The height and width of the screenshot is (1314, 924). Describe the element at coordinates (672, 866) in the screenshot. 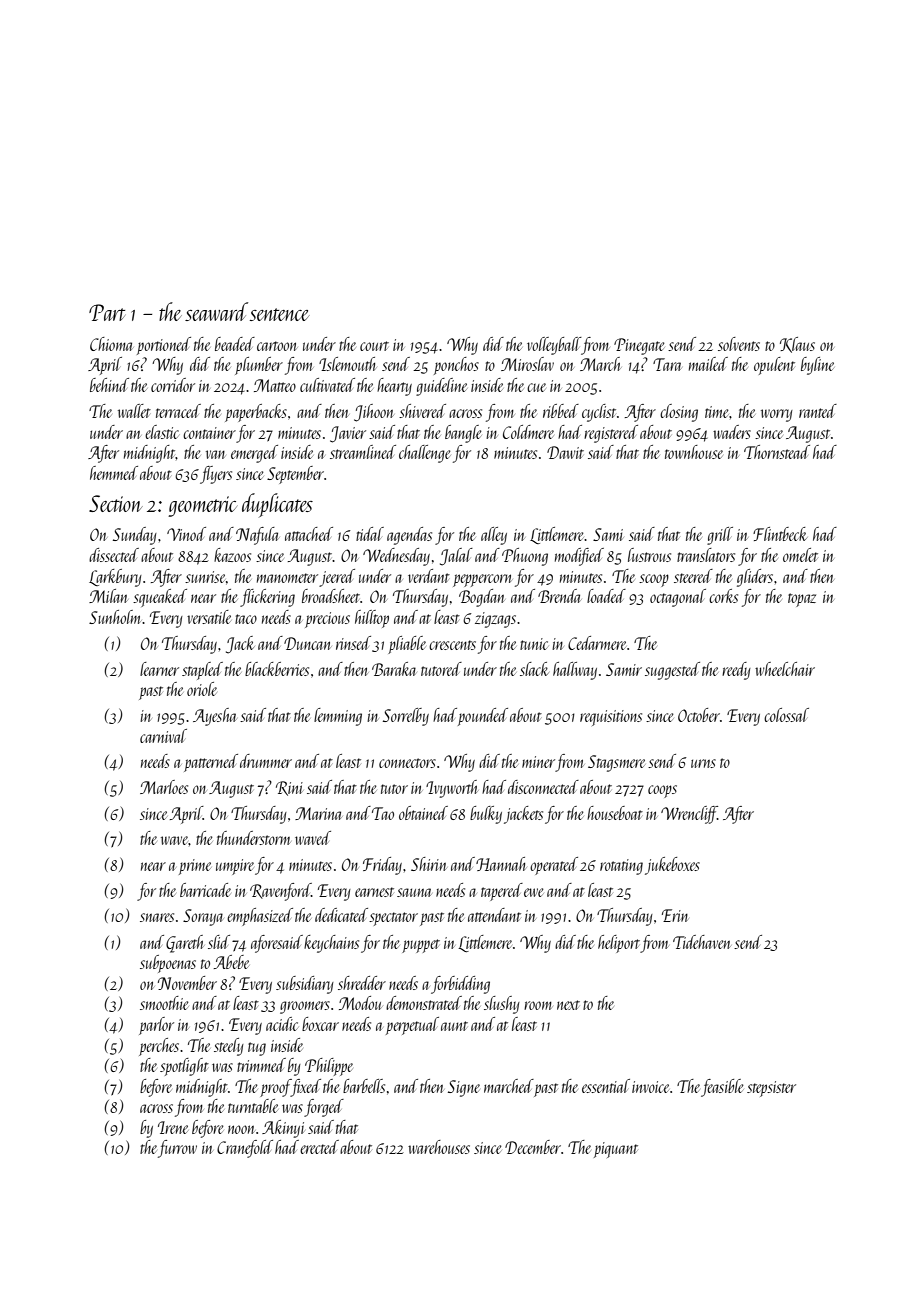

I see `jukeboxes` at that location.
